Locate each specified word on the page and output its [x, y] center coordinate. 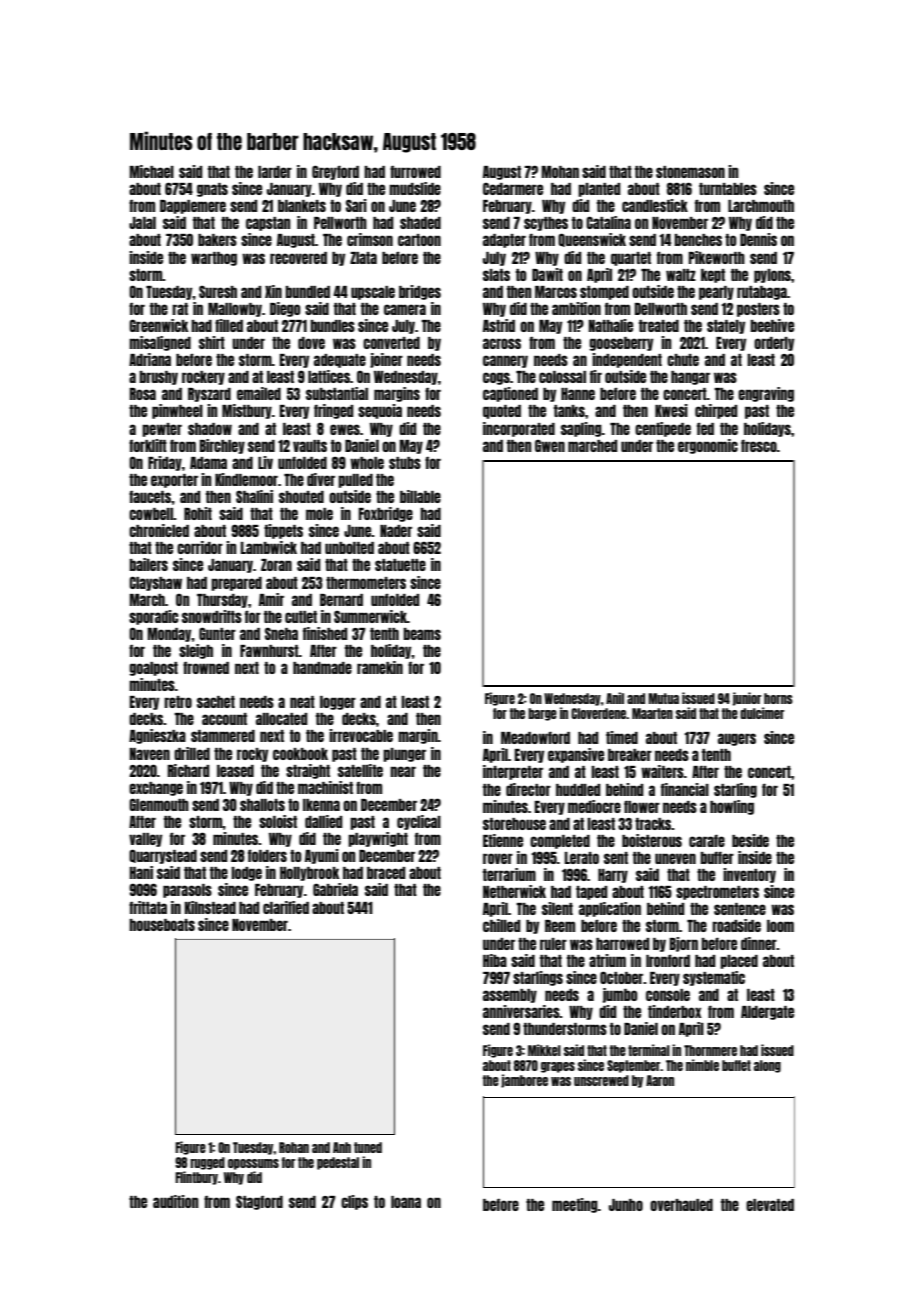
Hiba [495, 960]
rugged [207, 1163]
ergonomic [708, 446]
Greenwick [158, 325]
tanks [569, 411]
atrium [607, 960]
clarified [286, 907]
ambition [576, 308]
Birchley [222, 446]
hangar [690, 378]
